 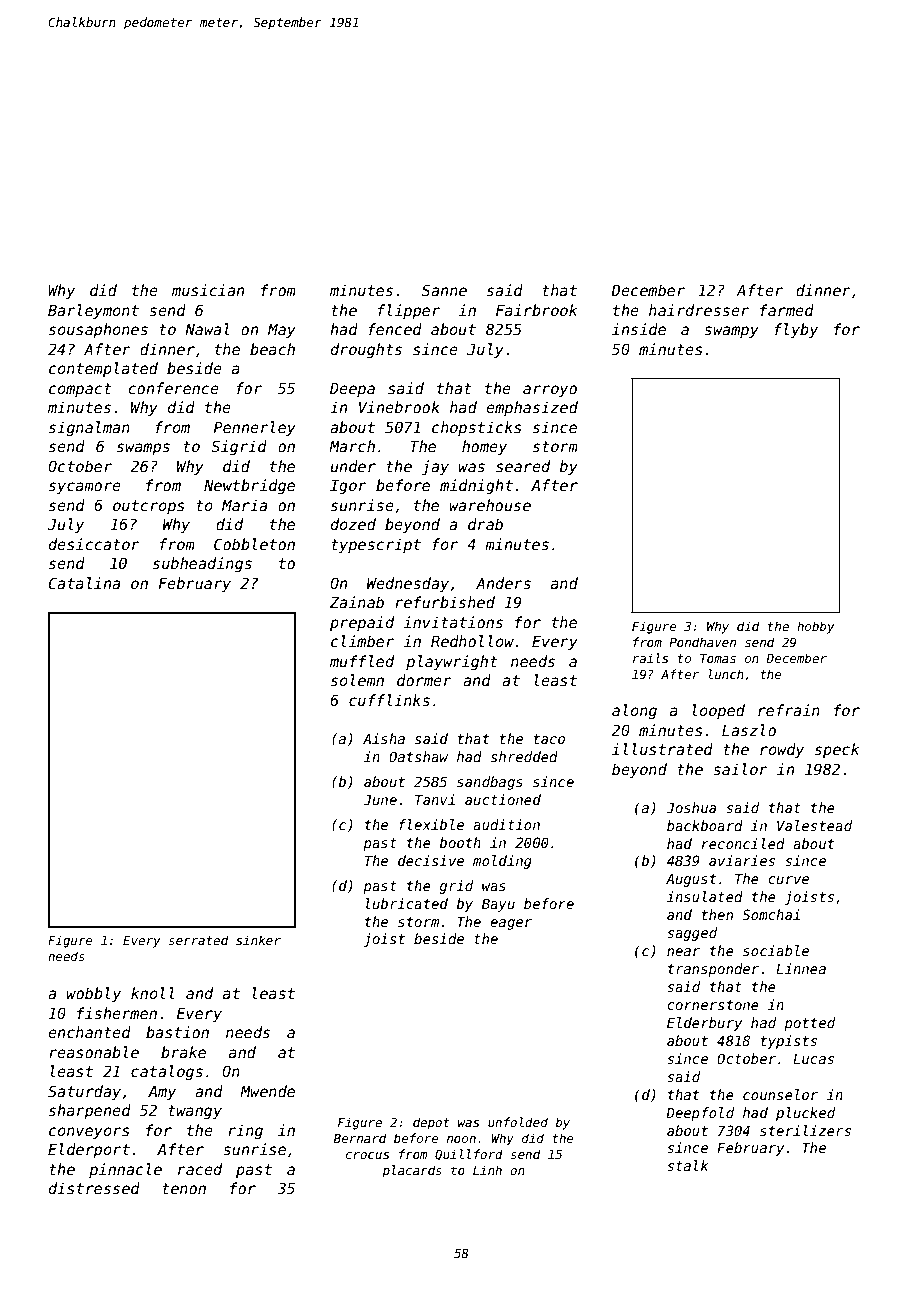 What do you see at coordinates (93, 311) in the document?
I see `Barleymont` at bounding box center [93, 311].
